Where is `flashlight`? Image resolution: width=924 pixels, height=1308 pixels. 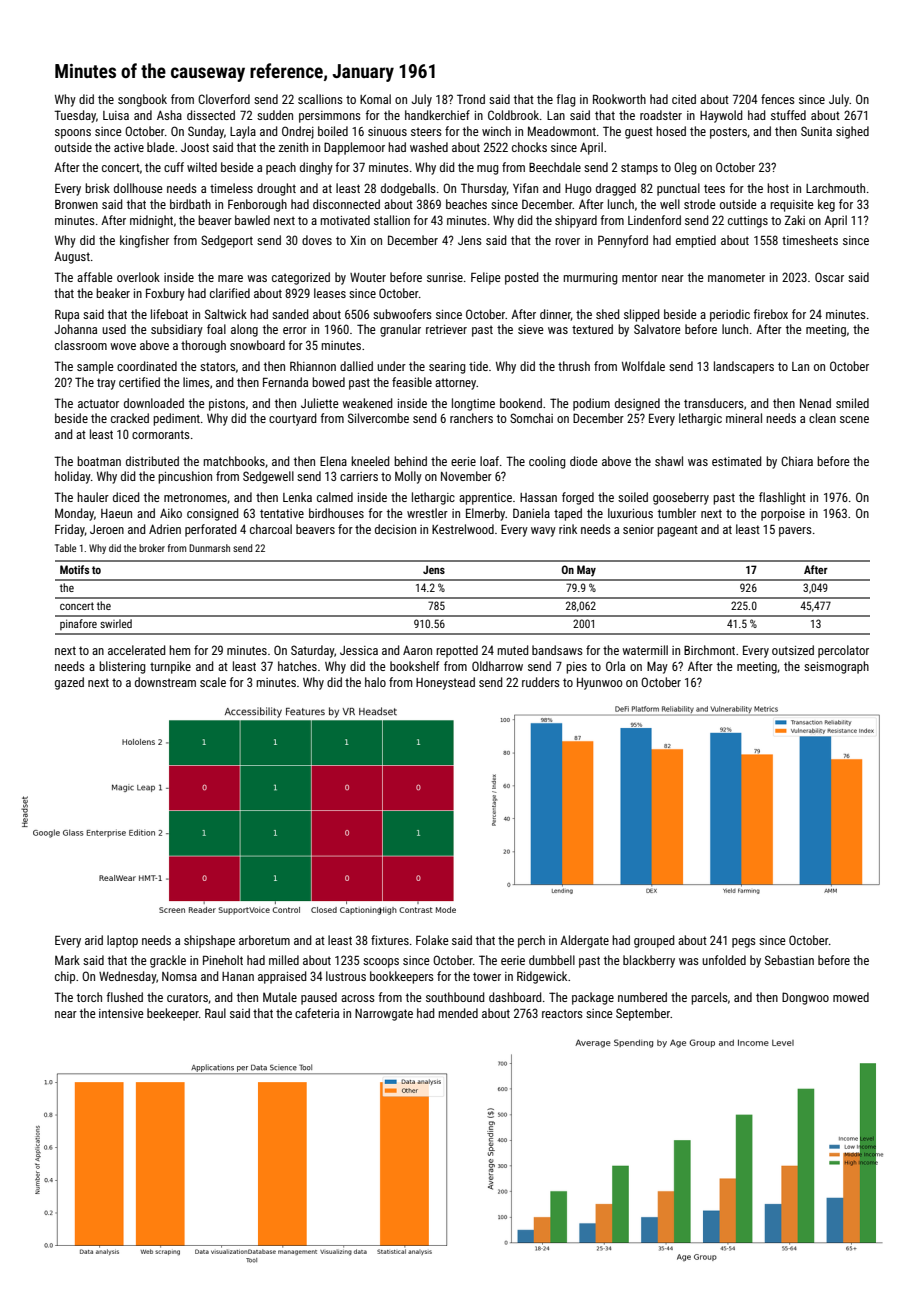
flashlight is located at coordinates (782, 498).
